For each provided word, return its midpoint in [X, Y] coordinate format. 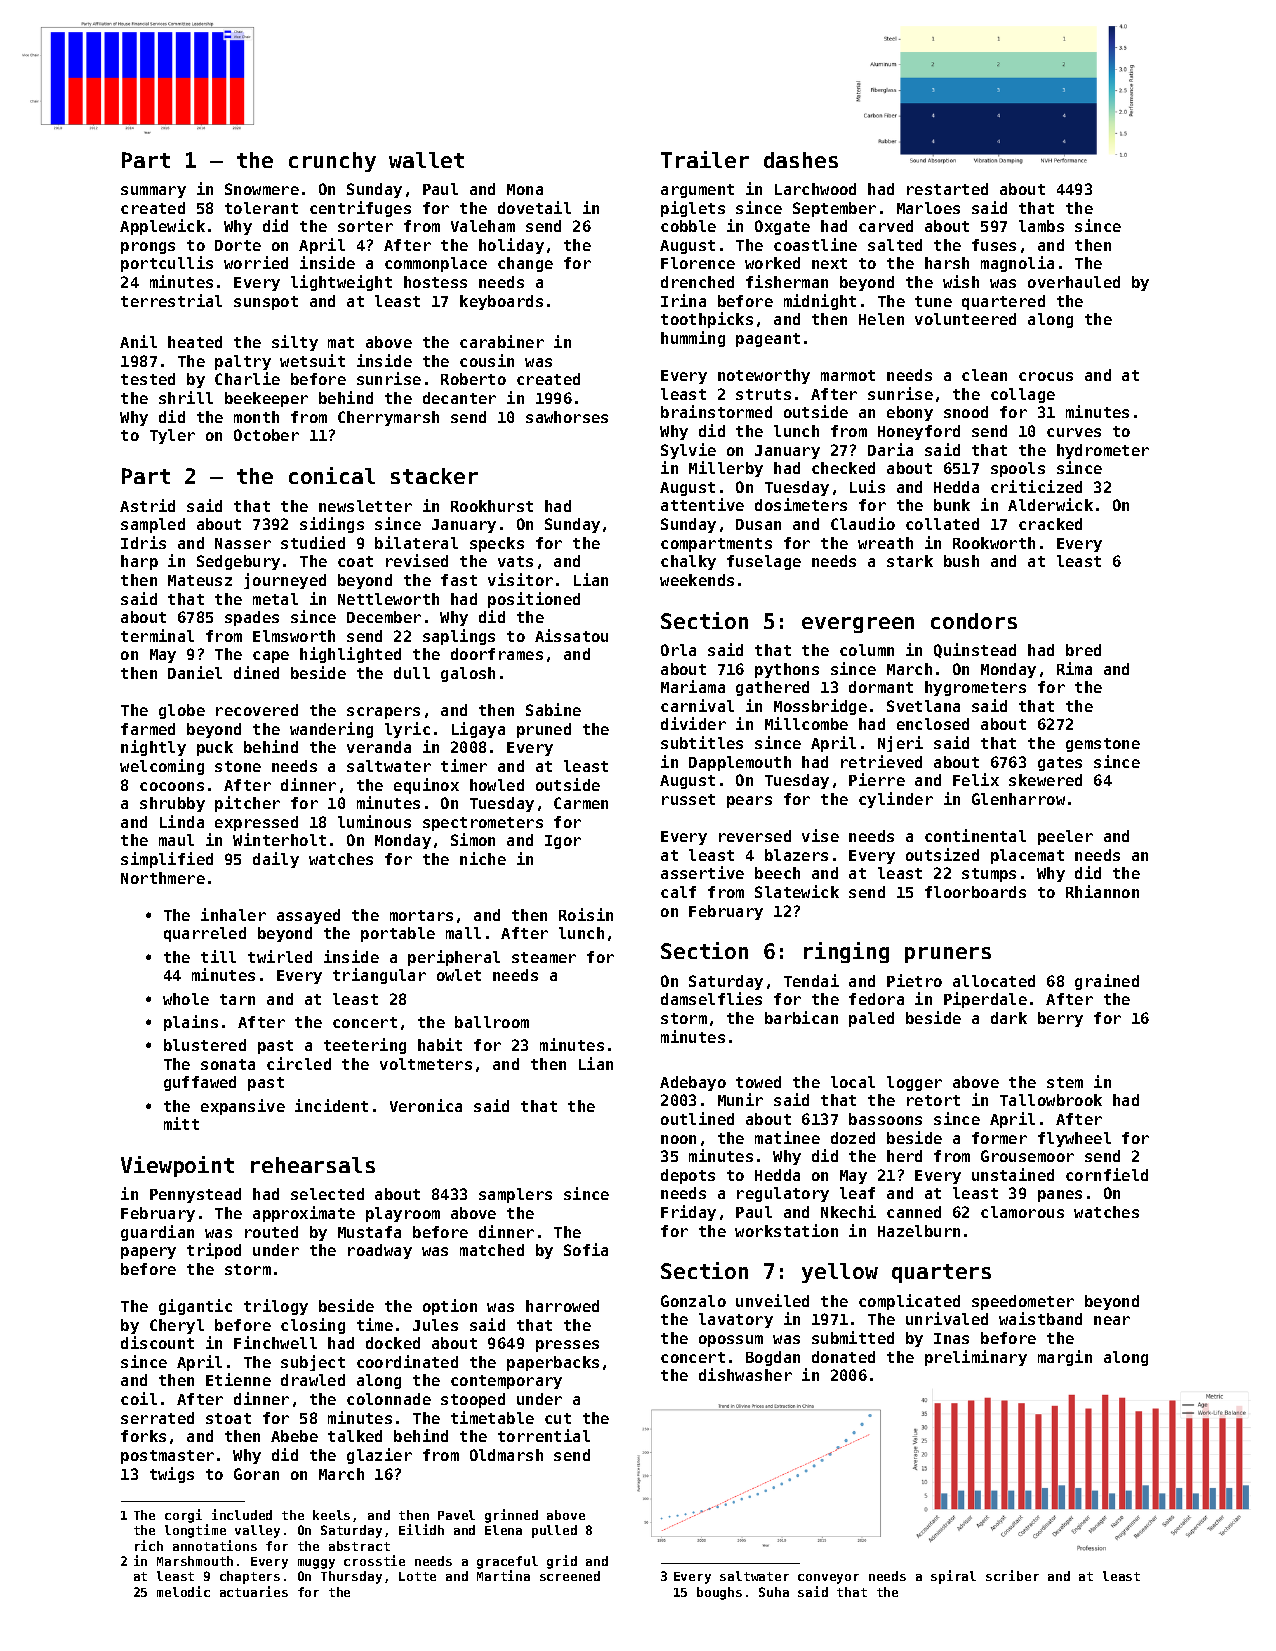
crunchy [332, 162]
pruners [948, 955]
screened [570, 1576]
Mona [525, 189]
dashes [801, 160]
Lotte [417, 1576]
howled [497, 785]
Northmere [163, 878]
